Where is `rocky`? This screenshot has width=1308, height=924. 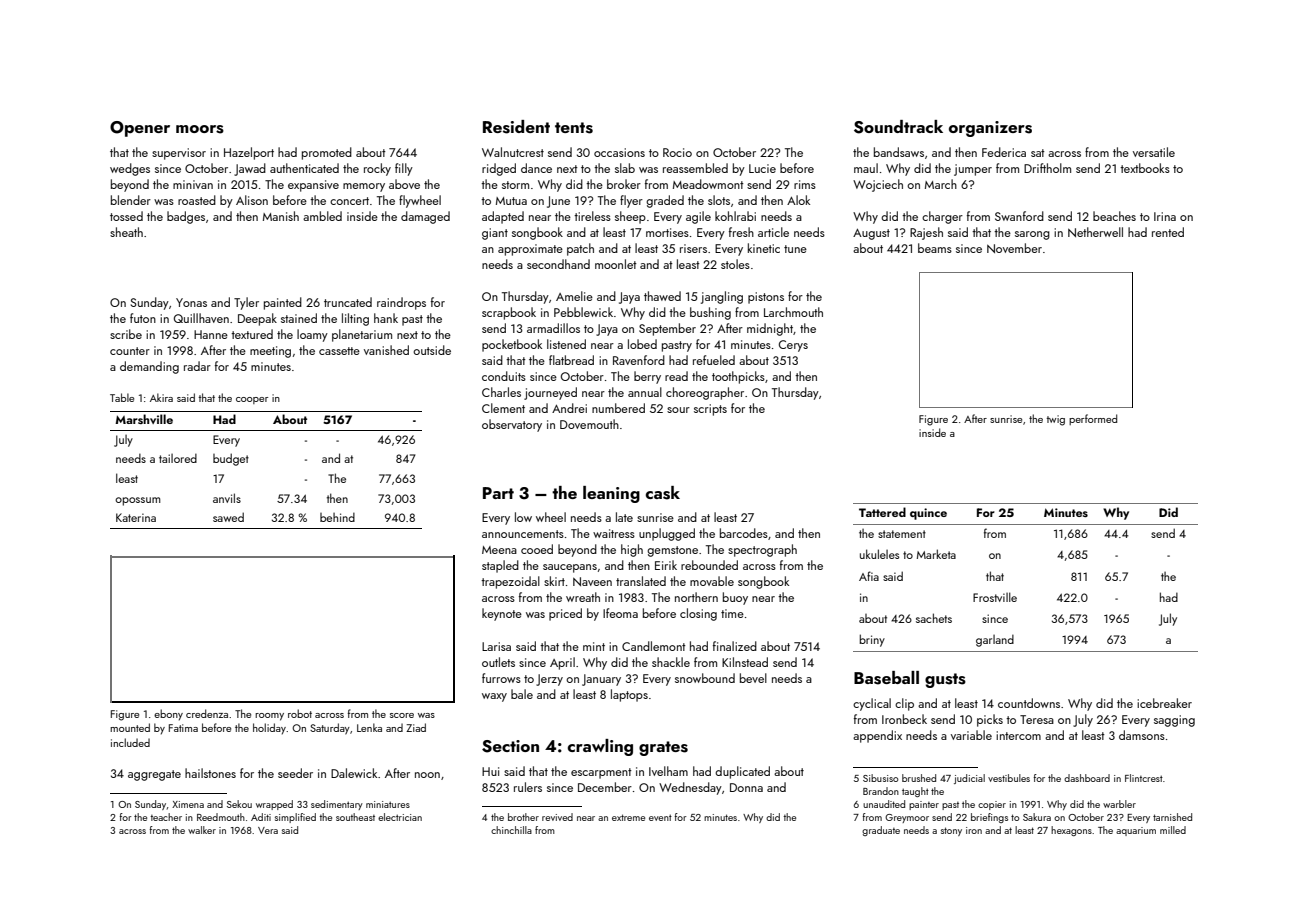 rocky is located at coordinates (377, 169).
